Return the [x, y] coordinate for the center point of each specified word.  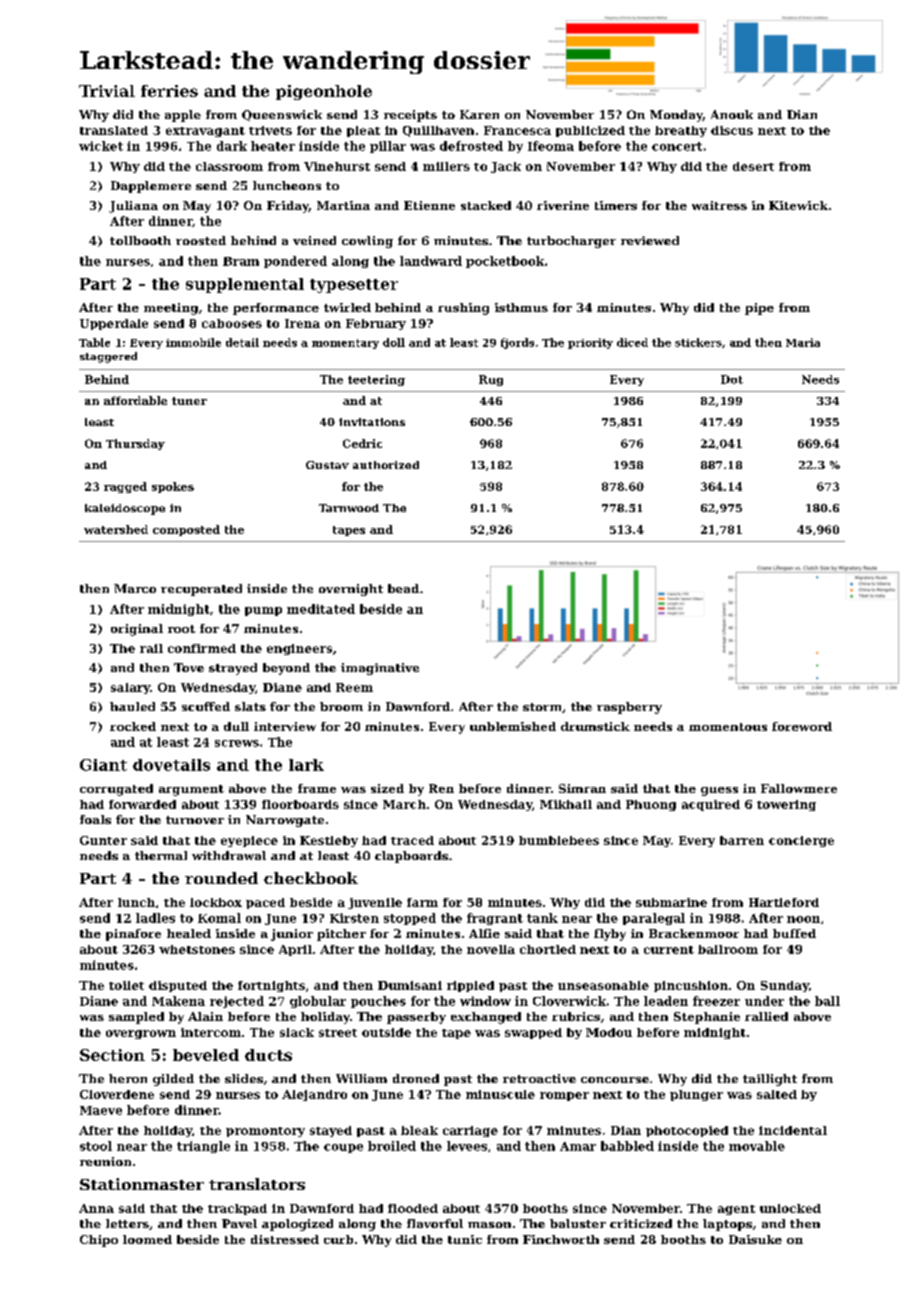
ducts [268, 1055]
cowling [367, 242]
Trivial [107, 91]
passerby [416, 1018]
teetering [376, 380]
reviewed [650, 240]
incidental [793, 1130]
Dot [732, 379]
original [137, 630]
